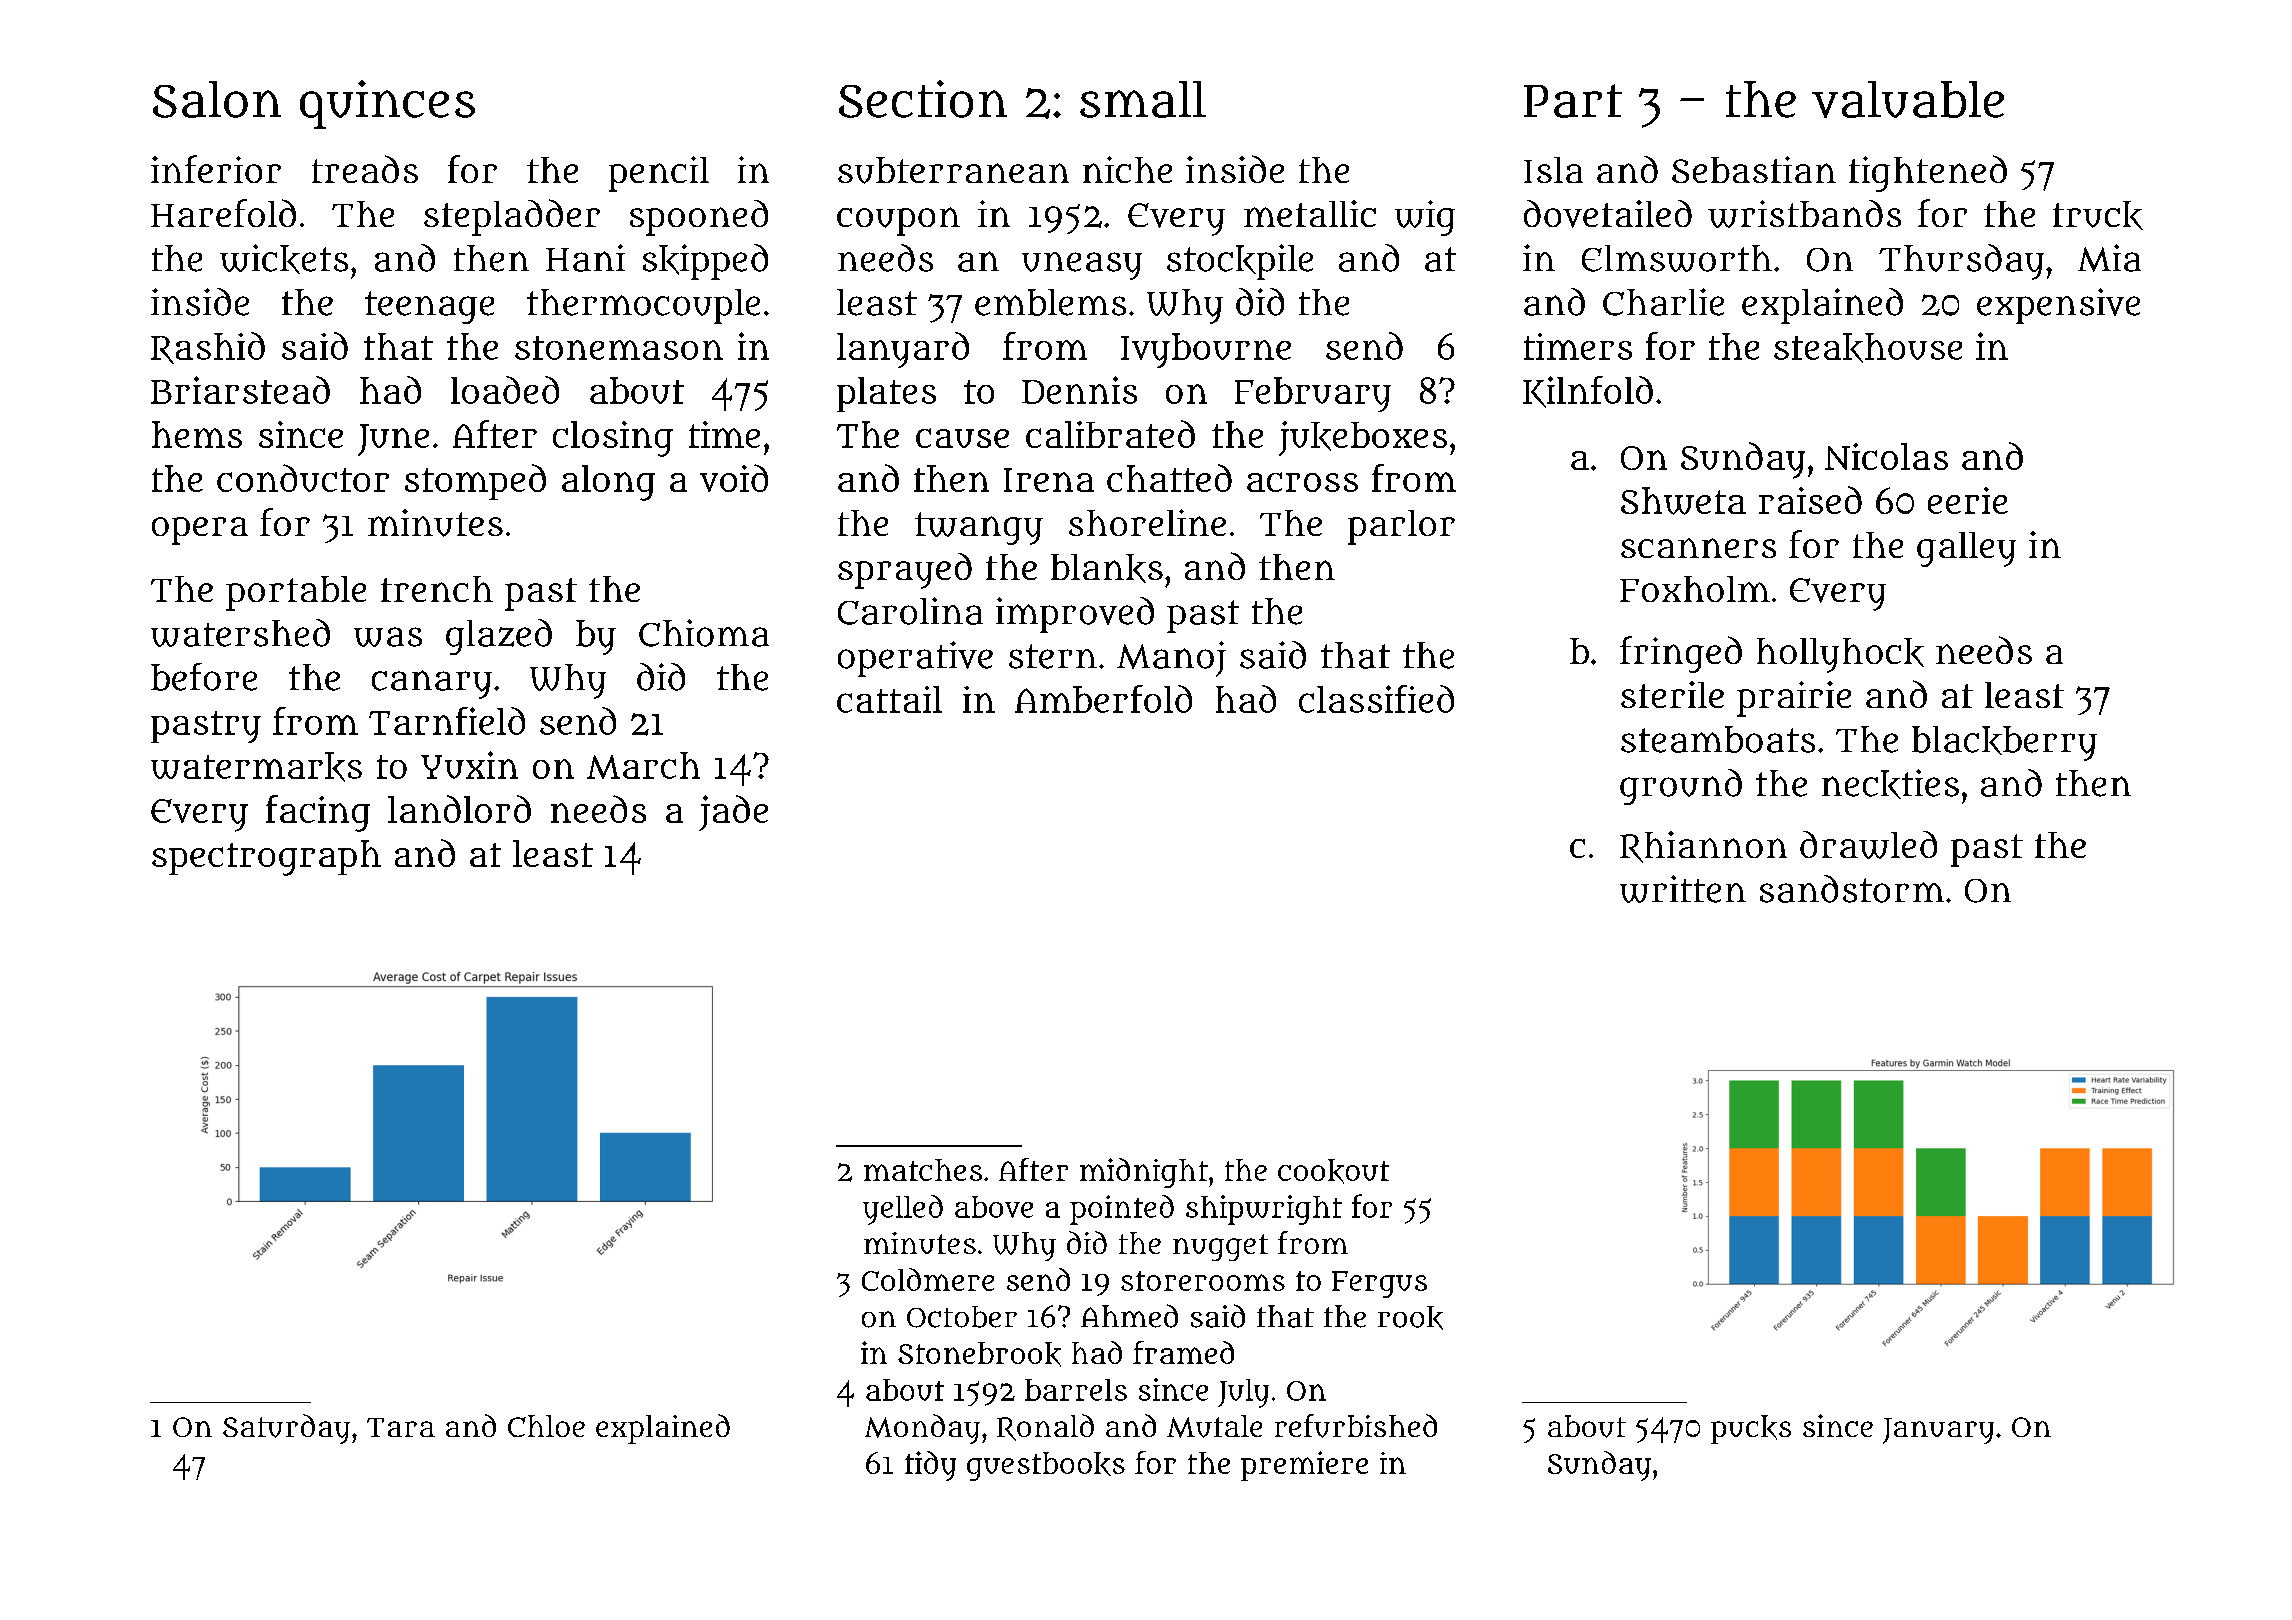 Image resolution: width=2292 pixels, height=1620 pixels. What do you see at coordinates (1663, 302) in the screenshot?
I see `Charlie` at bounding box center [1663, 302].
